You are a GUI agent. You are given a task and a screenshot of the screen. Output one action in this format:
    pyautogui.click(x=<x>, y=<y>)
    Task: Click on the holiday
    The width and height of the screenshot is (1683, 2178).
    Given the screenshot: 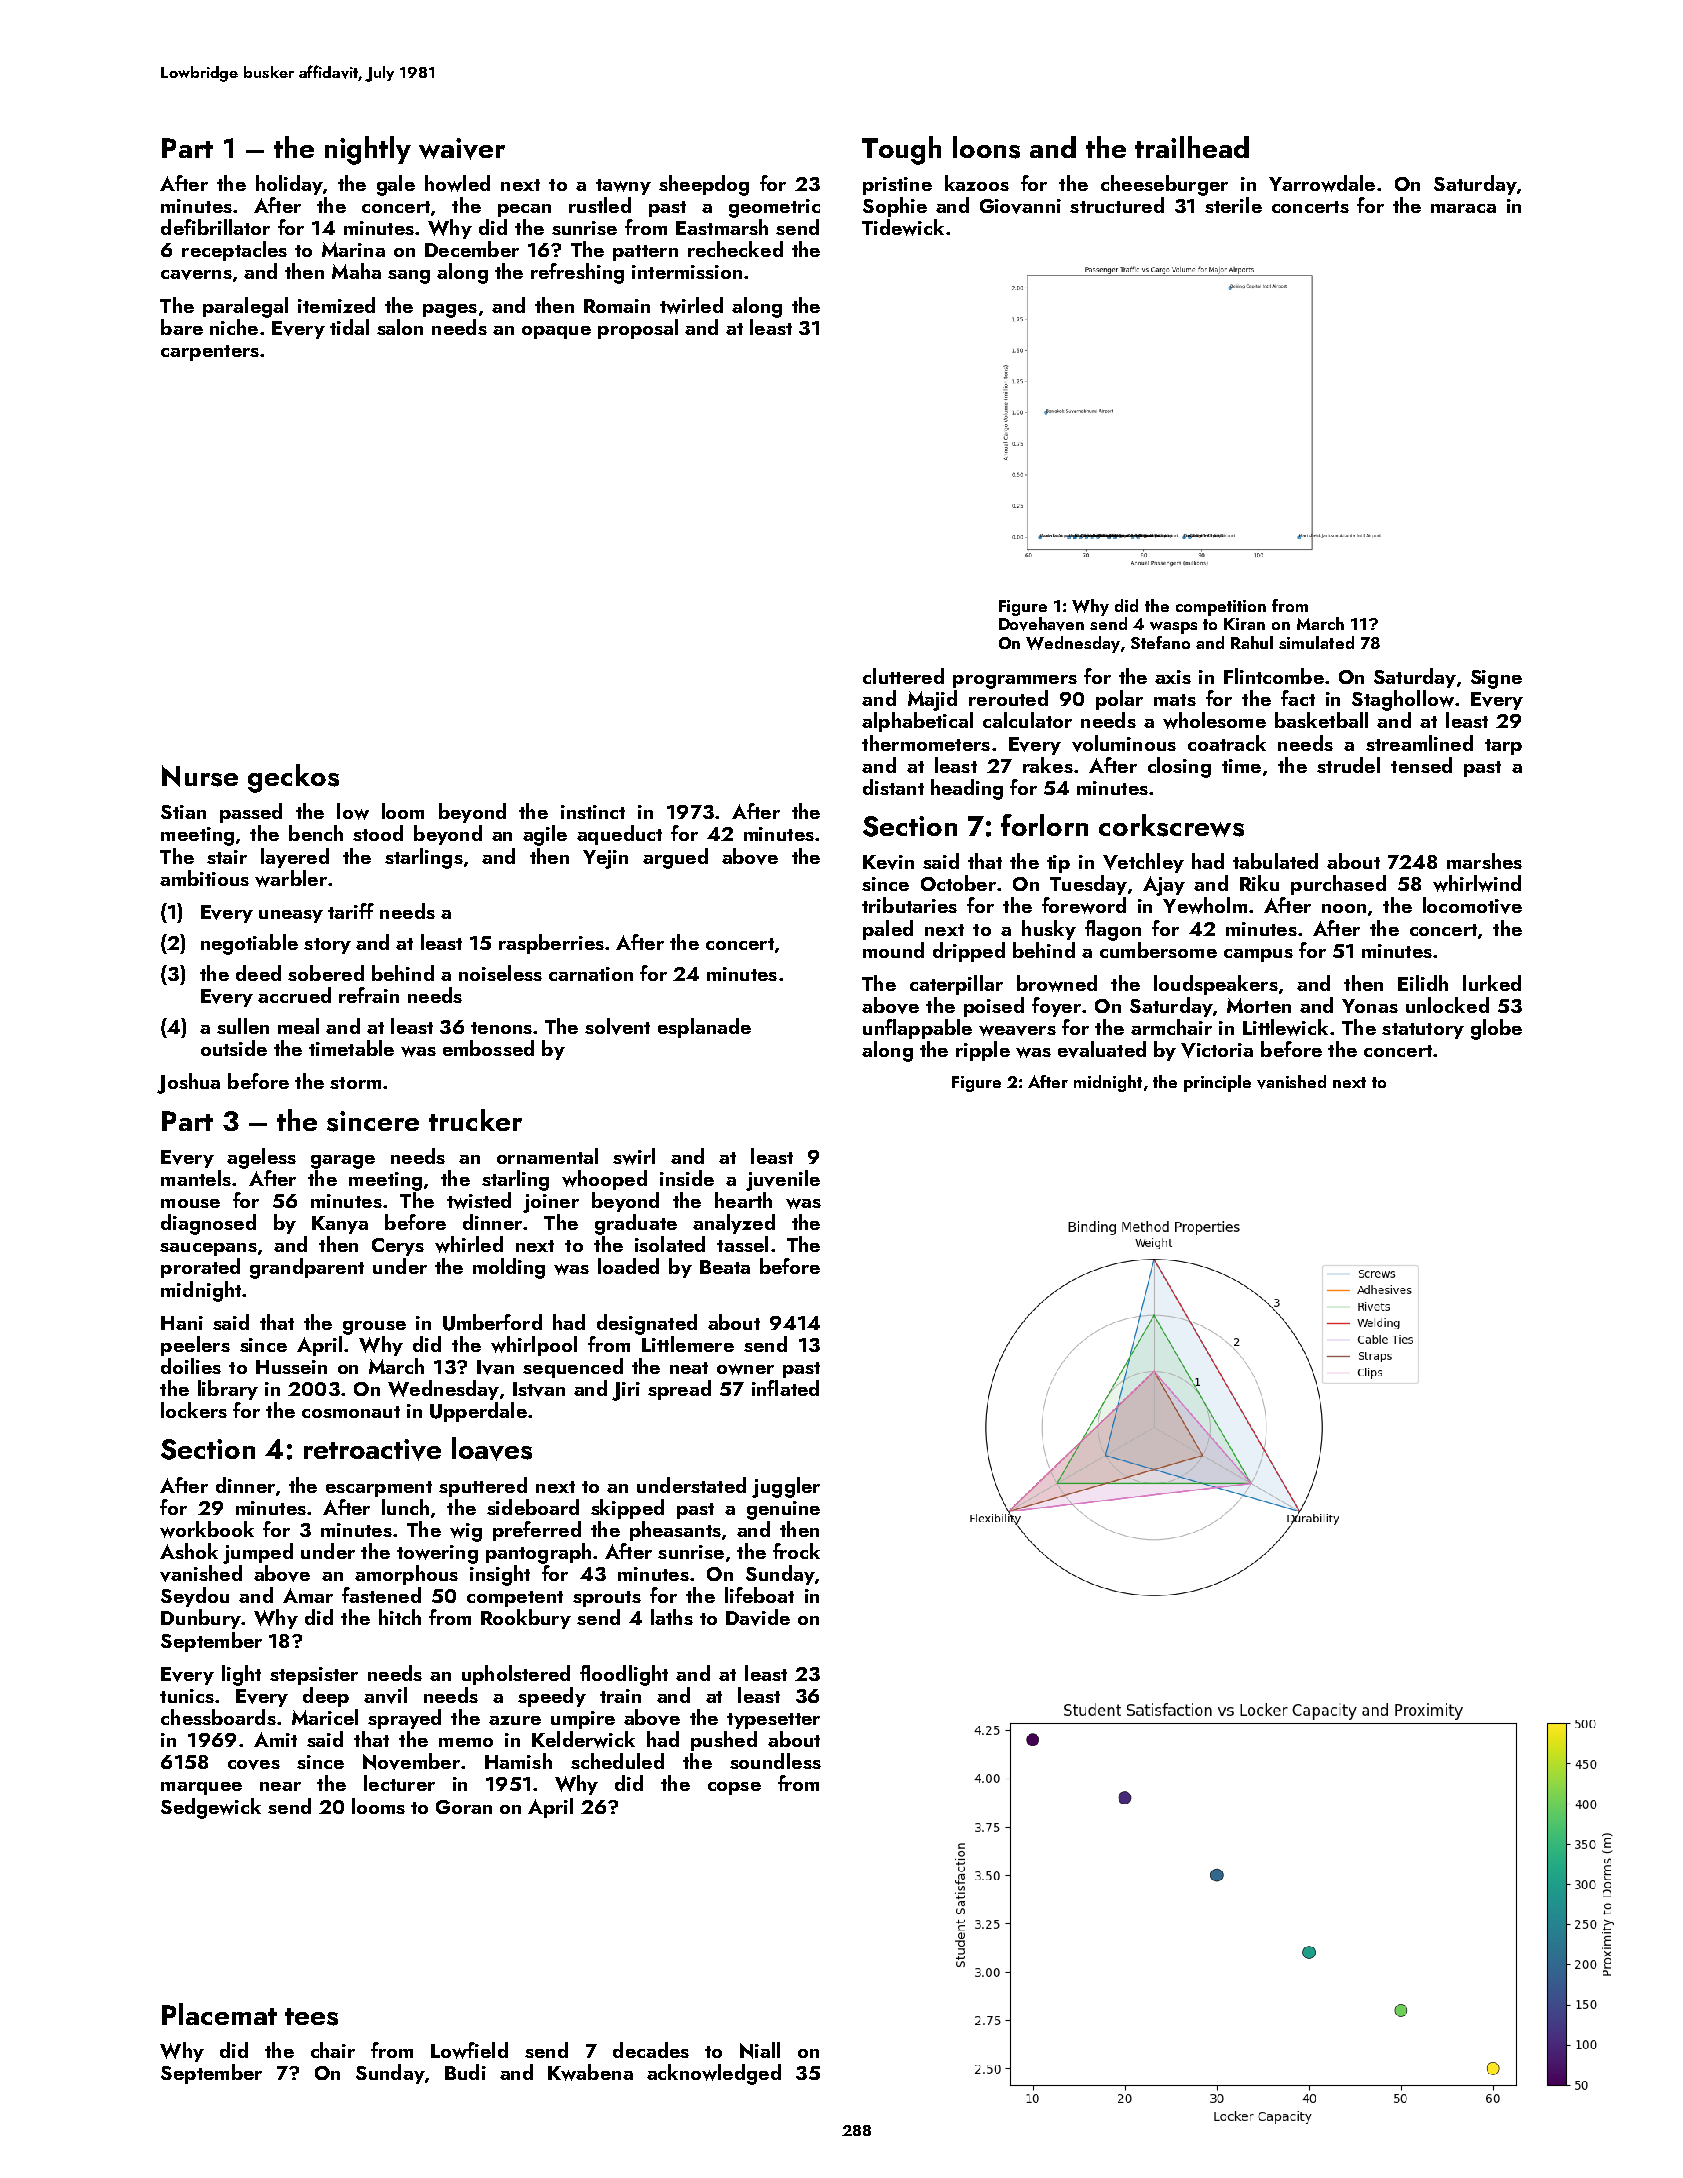 What is the action you would take?
    pyautogui.click(x=289, y=185)
